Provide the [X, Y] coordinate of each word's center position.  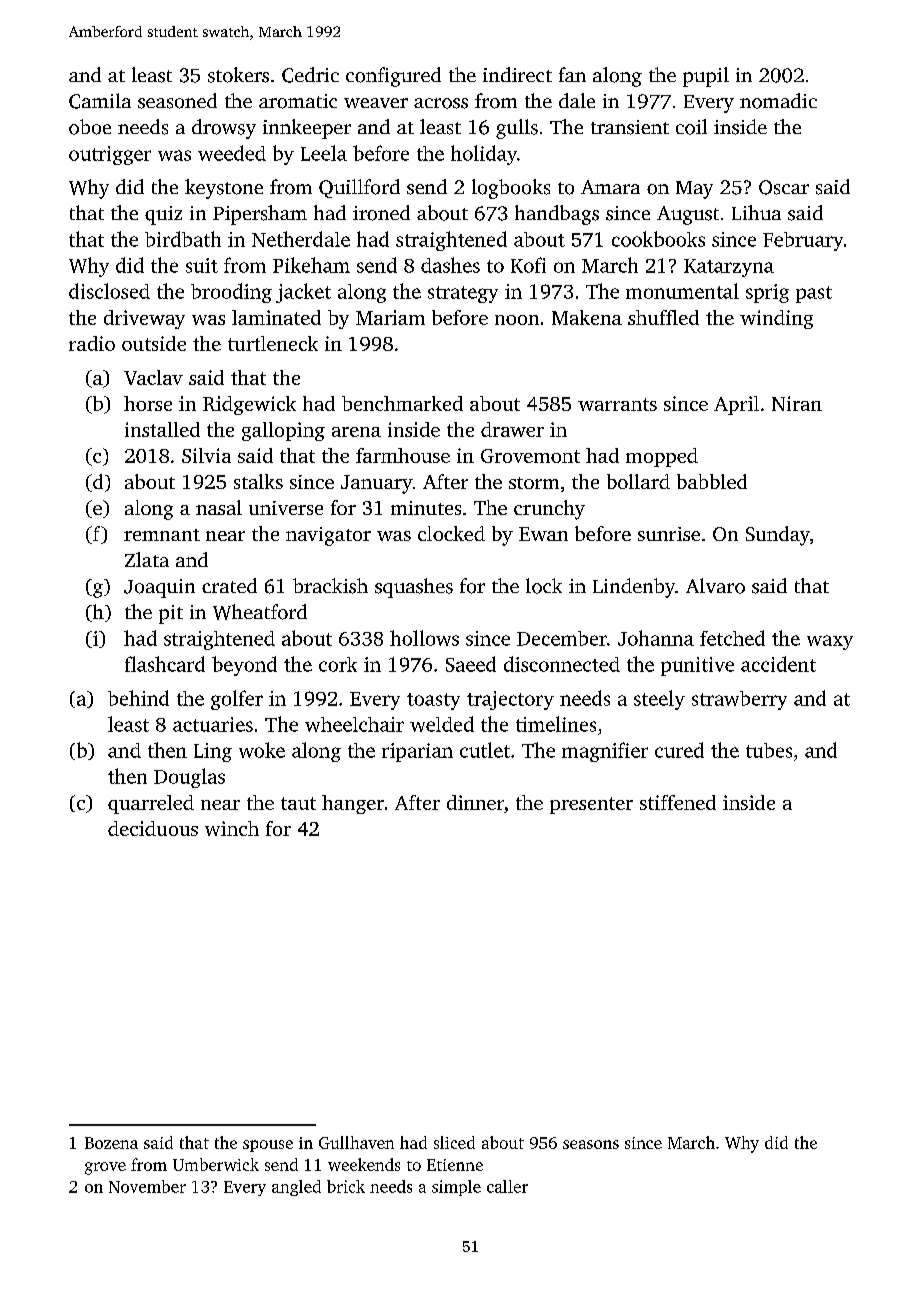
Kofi [528, 265]
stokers [238, 75]
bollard [638, 481]
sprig [767, 293]
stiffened [678, 802]
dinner [475, 802]
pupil [706, 77]
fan [572, 74]
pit [171, 614]
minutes [426, 508]
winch [232, 828]
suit [202, 265]
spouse [268, 1146]
